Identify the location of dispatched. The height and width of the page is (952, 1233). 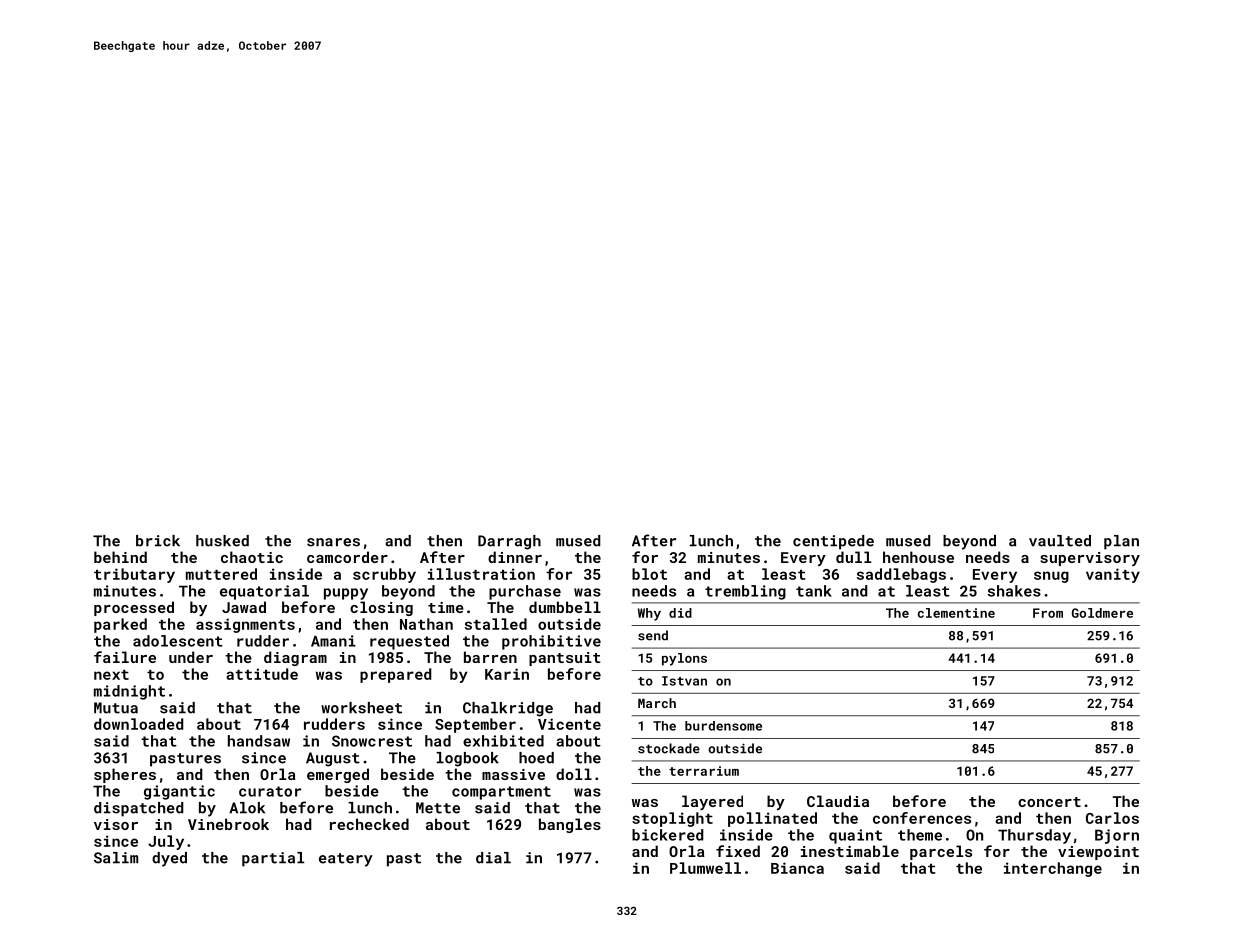
(138, 809).
